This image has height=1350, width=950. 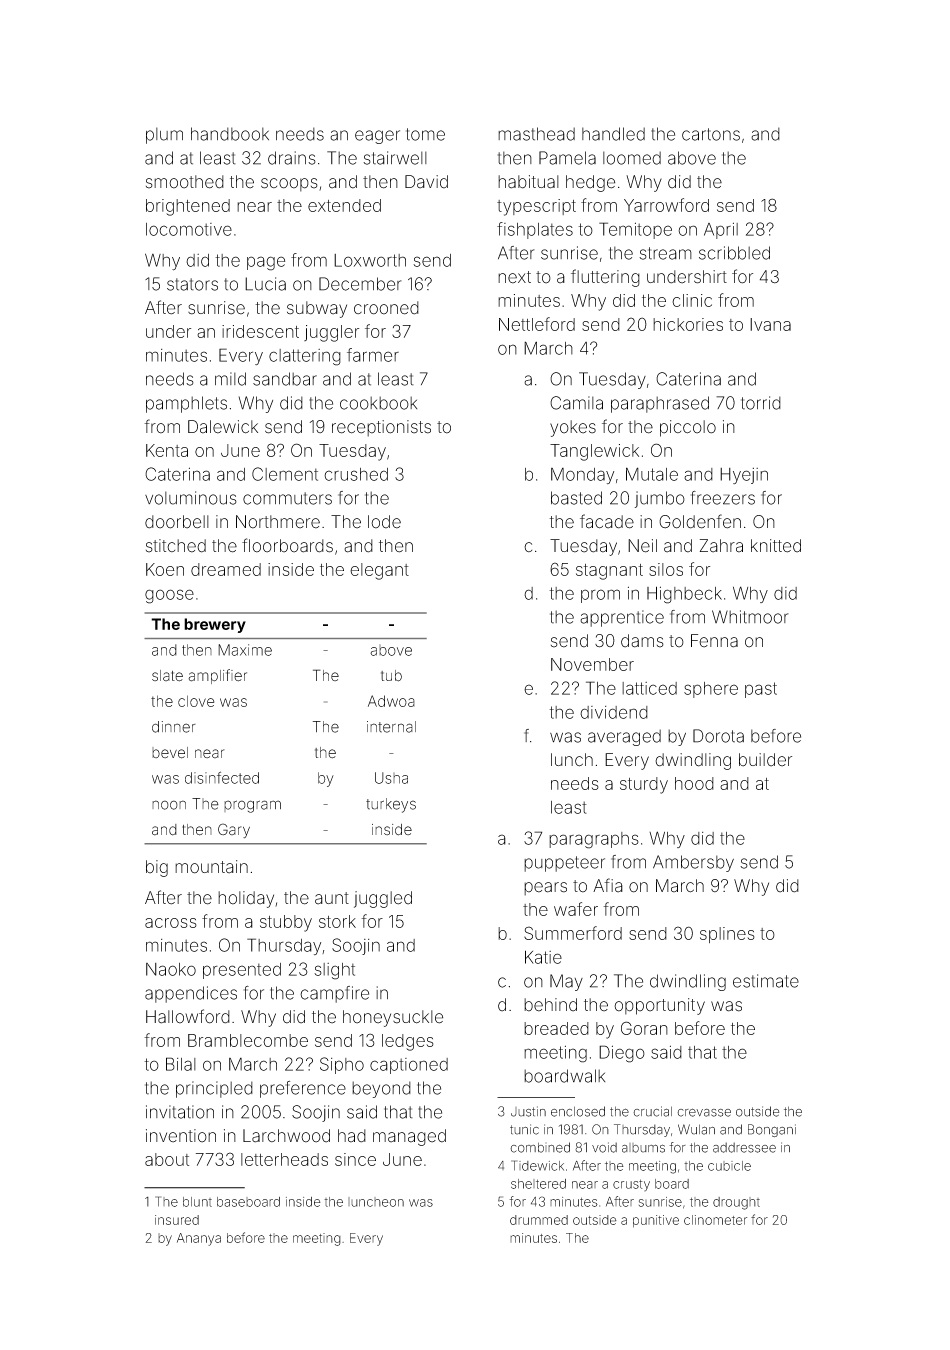 I want to click on Justin, so click(x=528, y=1111).
